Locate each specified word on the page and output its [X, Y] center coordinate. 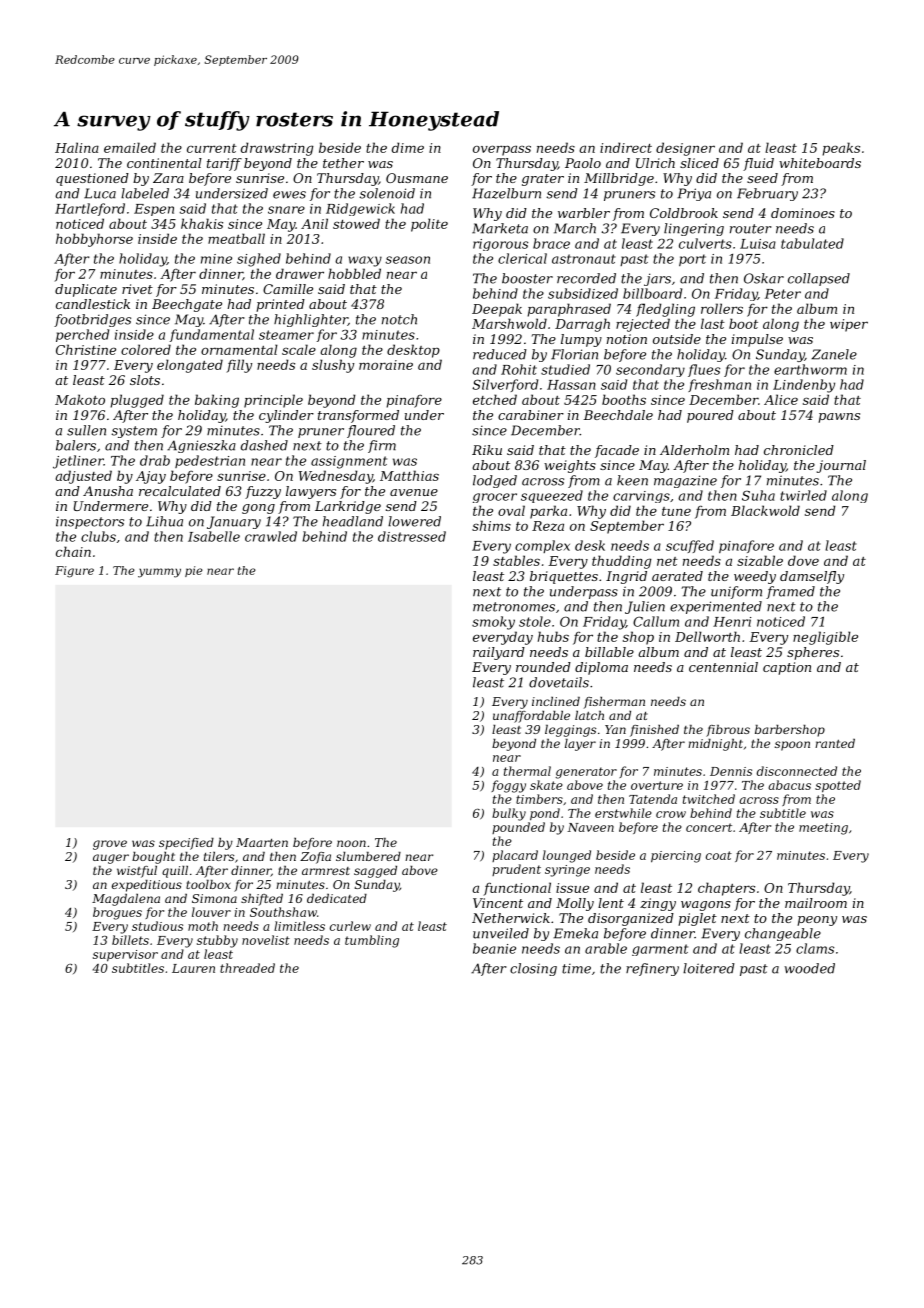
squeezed [552, 496]
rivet [137, 289]
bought [153, 858]
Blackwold [765, 510]
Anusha [108, 491]
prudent [516, 870]
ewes [289, 195]
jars [657, 279]
